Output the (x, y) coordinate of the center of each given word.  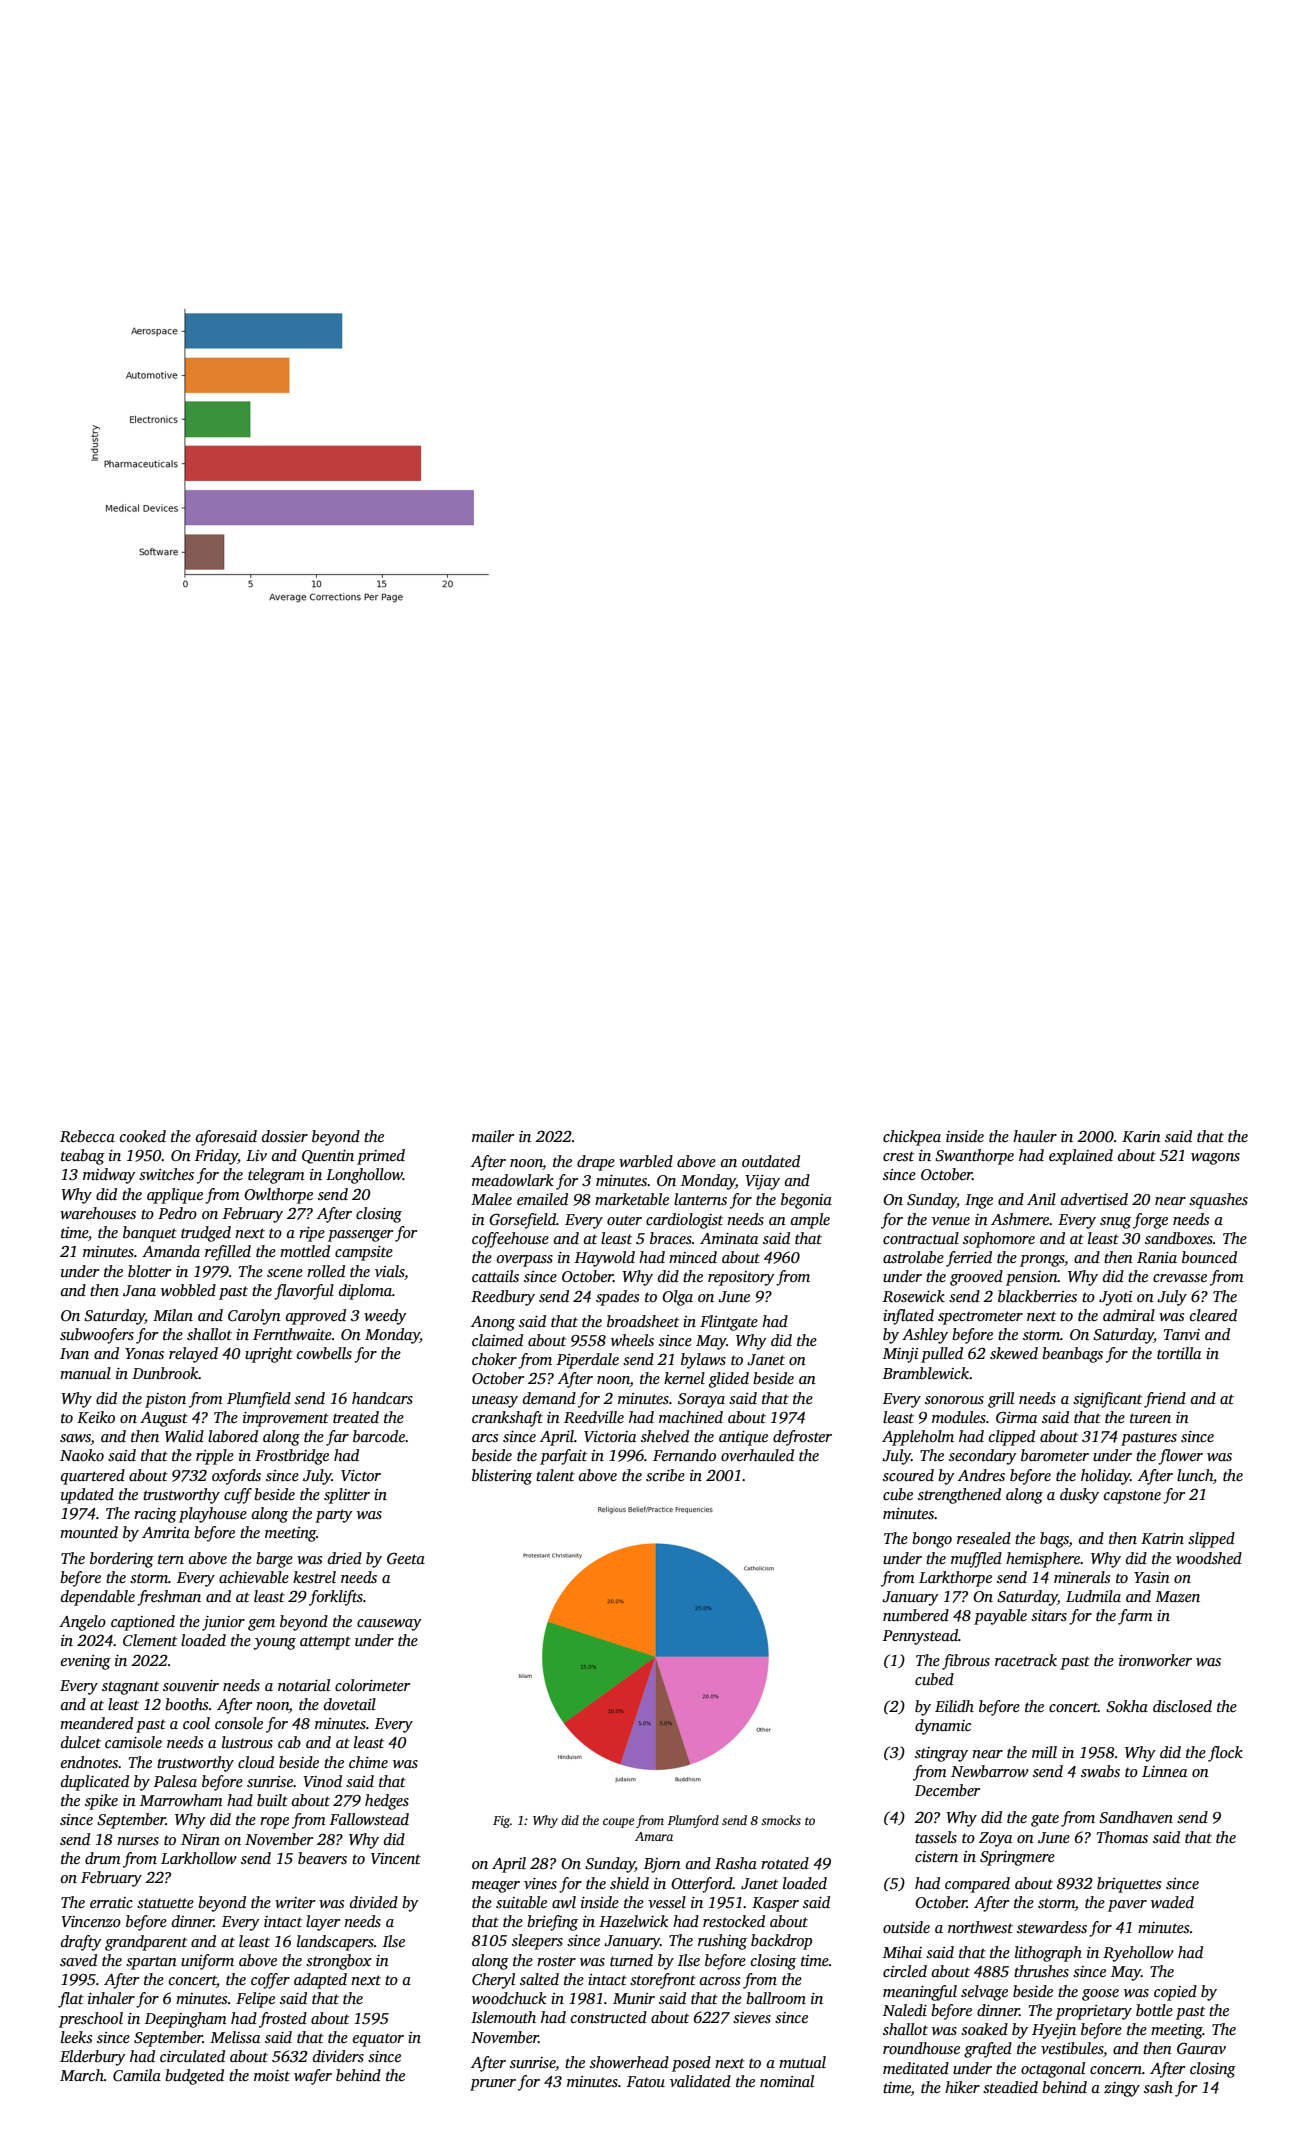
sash (1158, 2087)
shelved (665, 1436)
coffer (270, 1981)
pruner (493, 2085)
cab (289, 1742)
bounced (1209, 1257)
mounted (89, 1532)
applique (175, 1196)
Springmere (1017, 1858)
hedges (387, 1802)
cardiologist (684, 1221)
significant (1107, 1400)
